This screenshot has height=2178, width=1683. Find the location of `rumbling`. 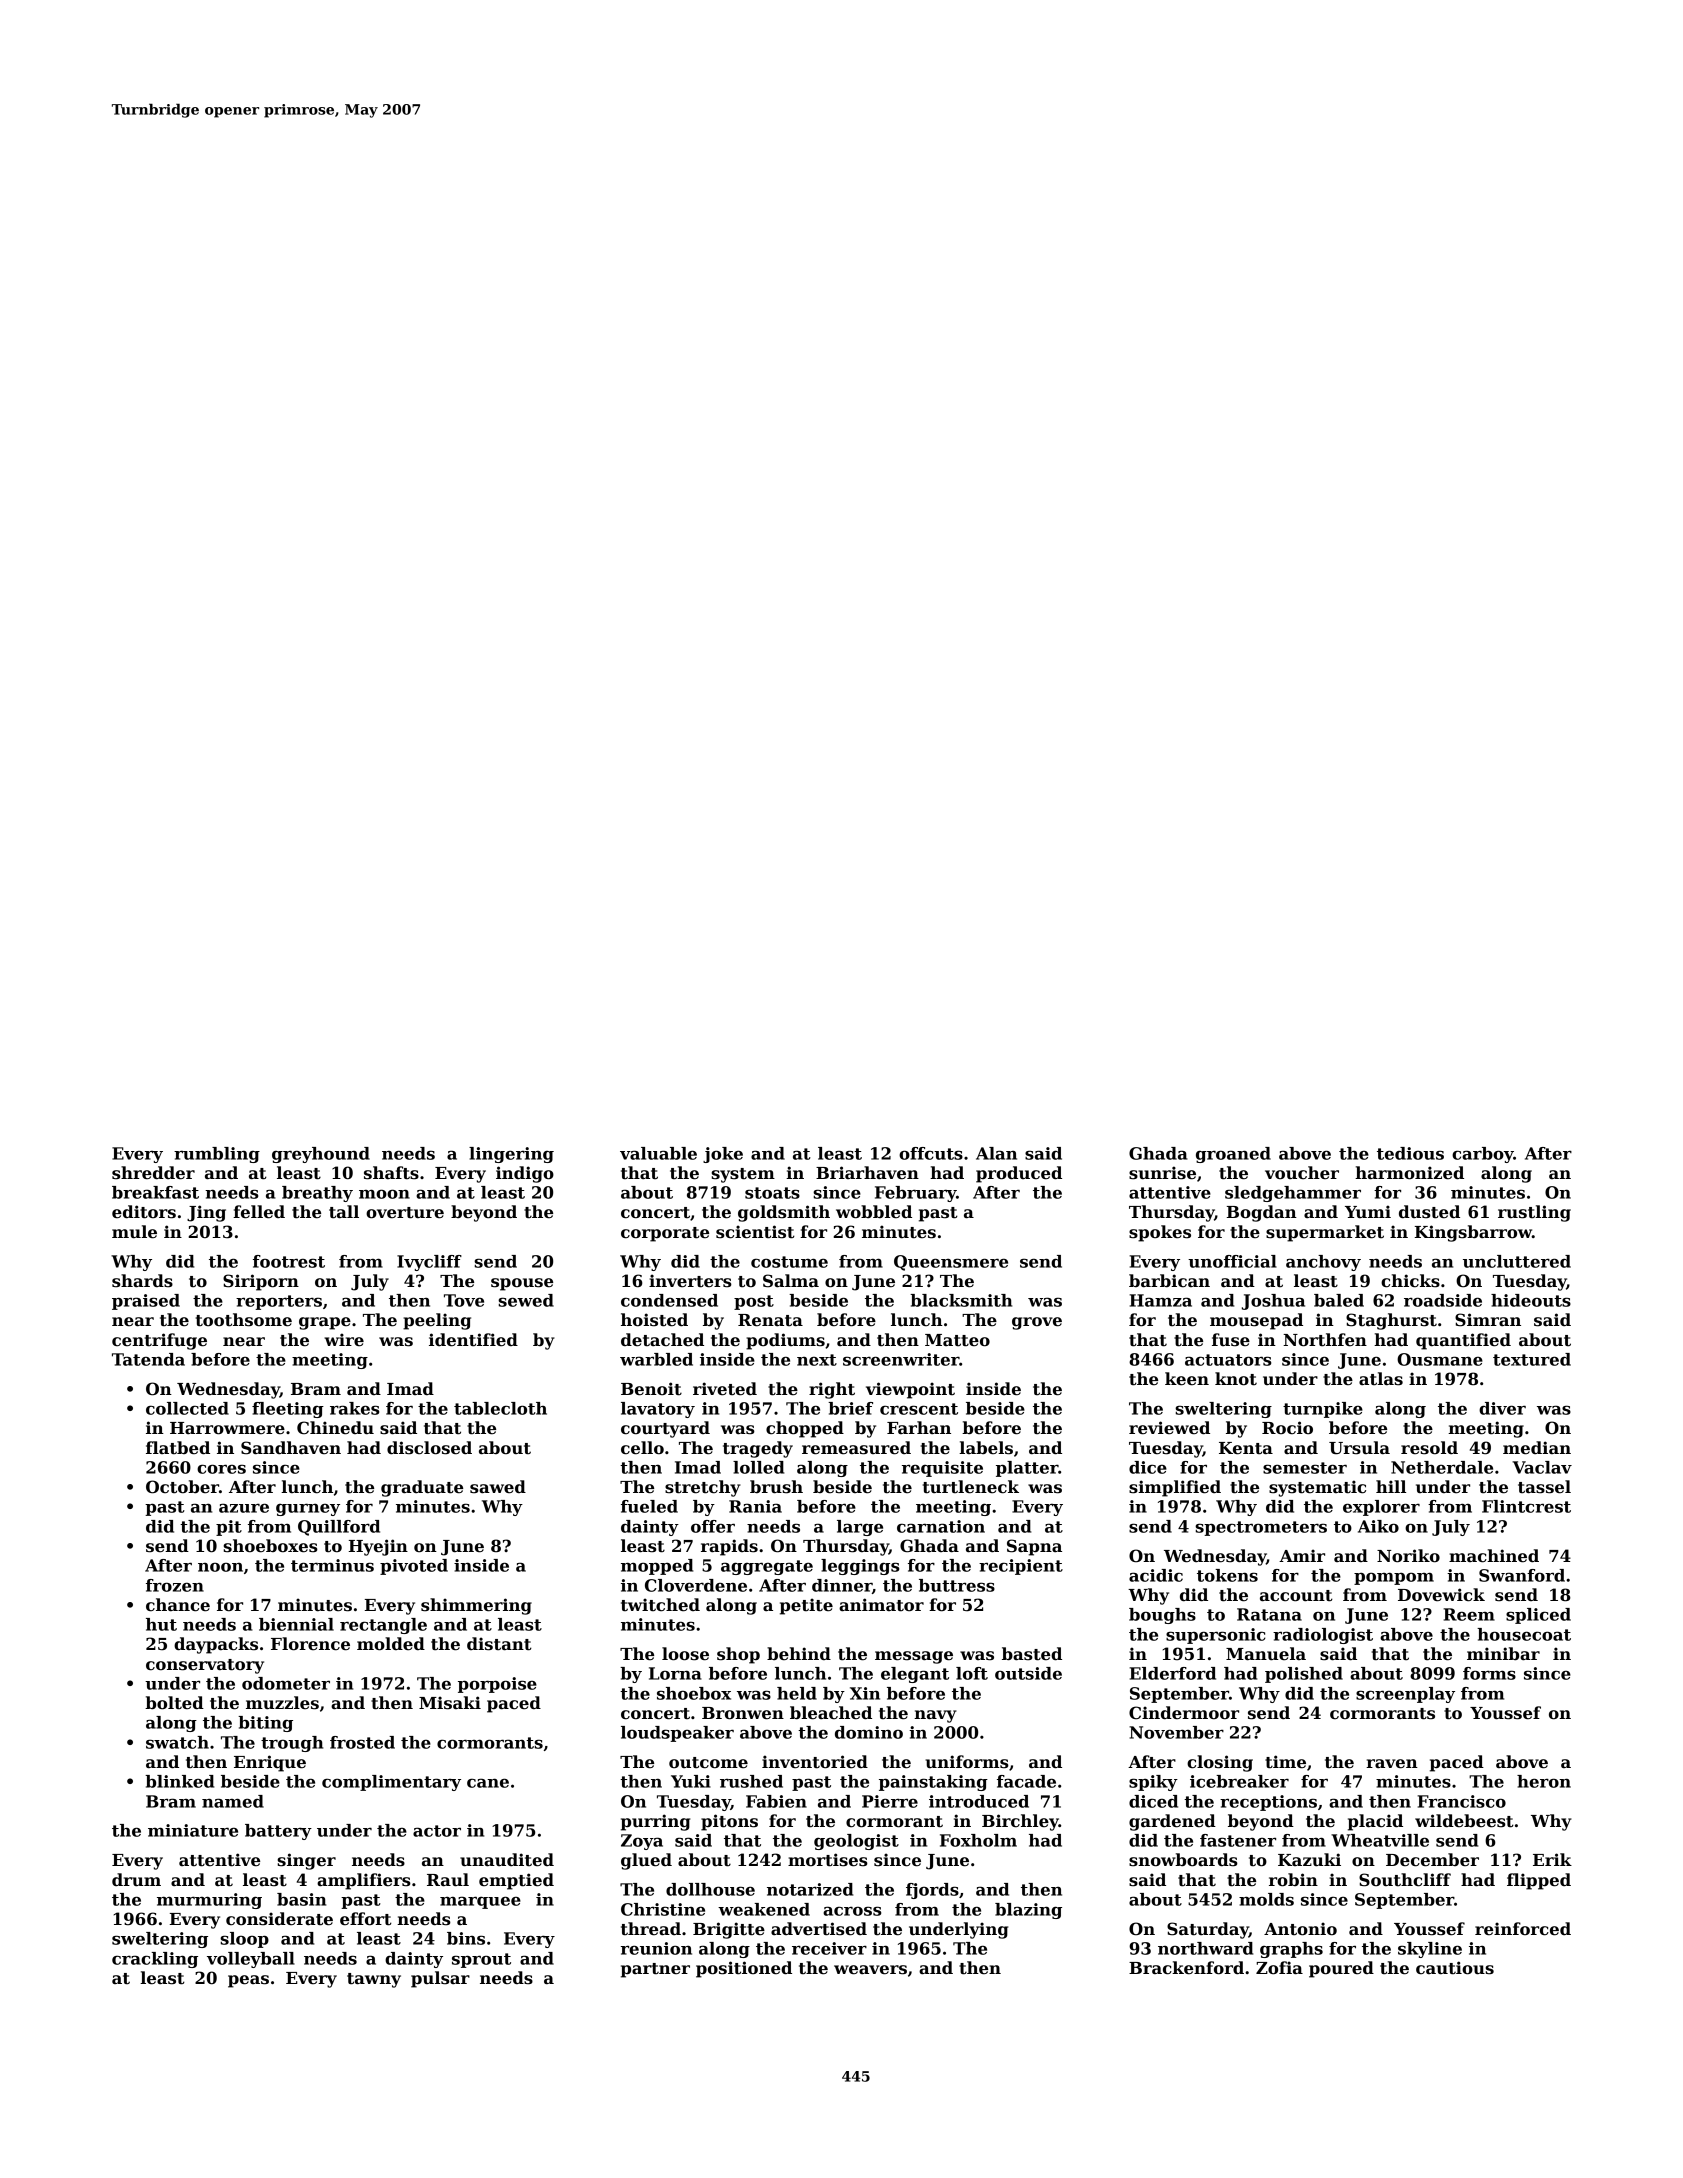

rumbling is located at coordinates (217, 1155).
